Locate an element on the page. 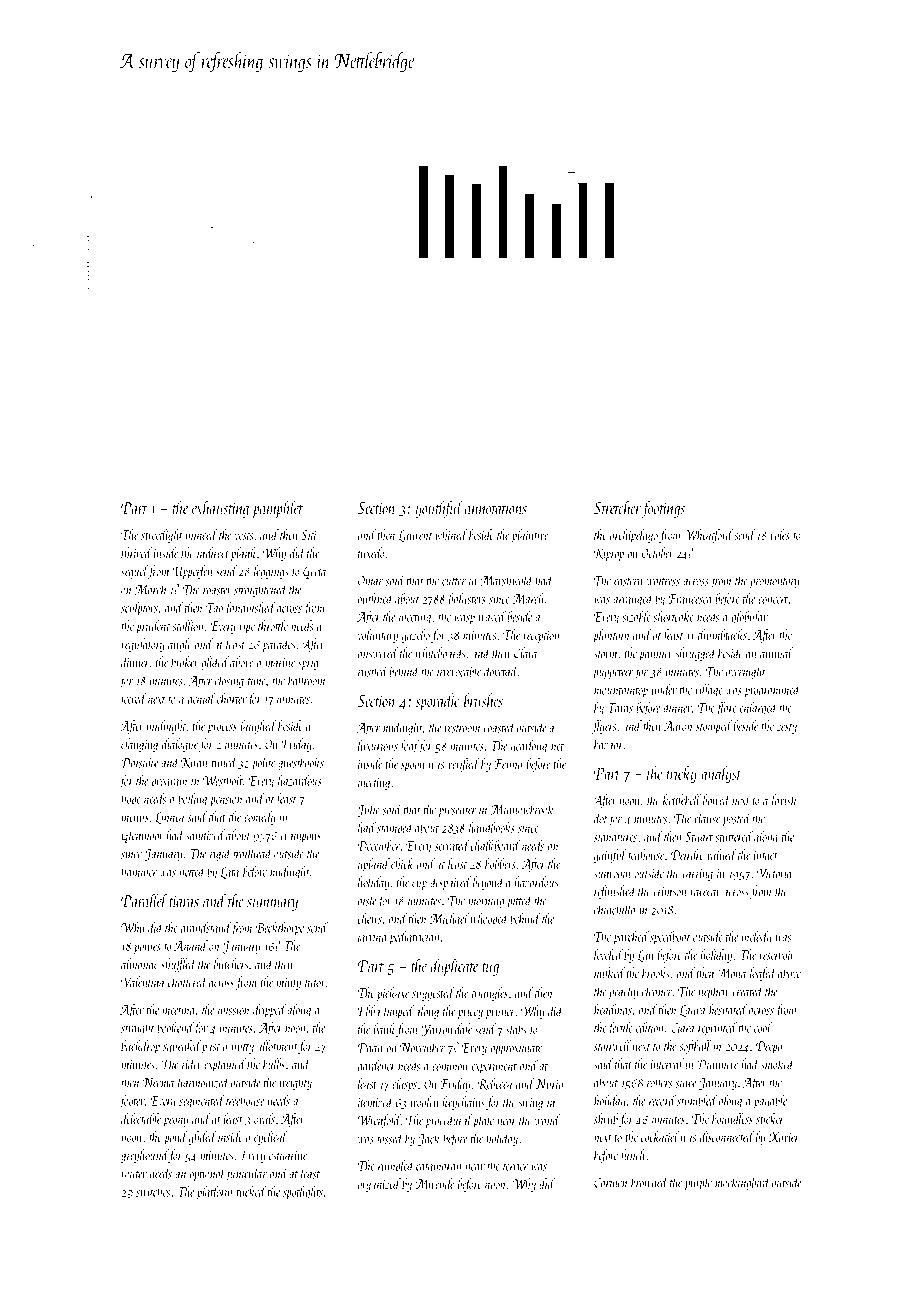 The height and width of the page is (1308, 924). rollers is located at coordinates (659, 1082).
